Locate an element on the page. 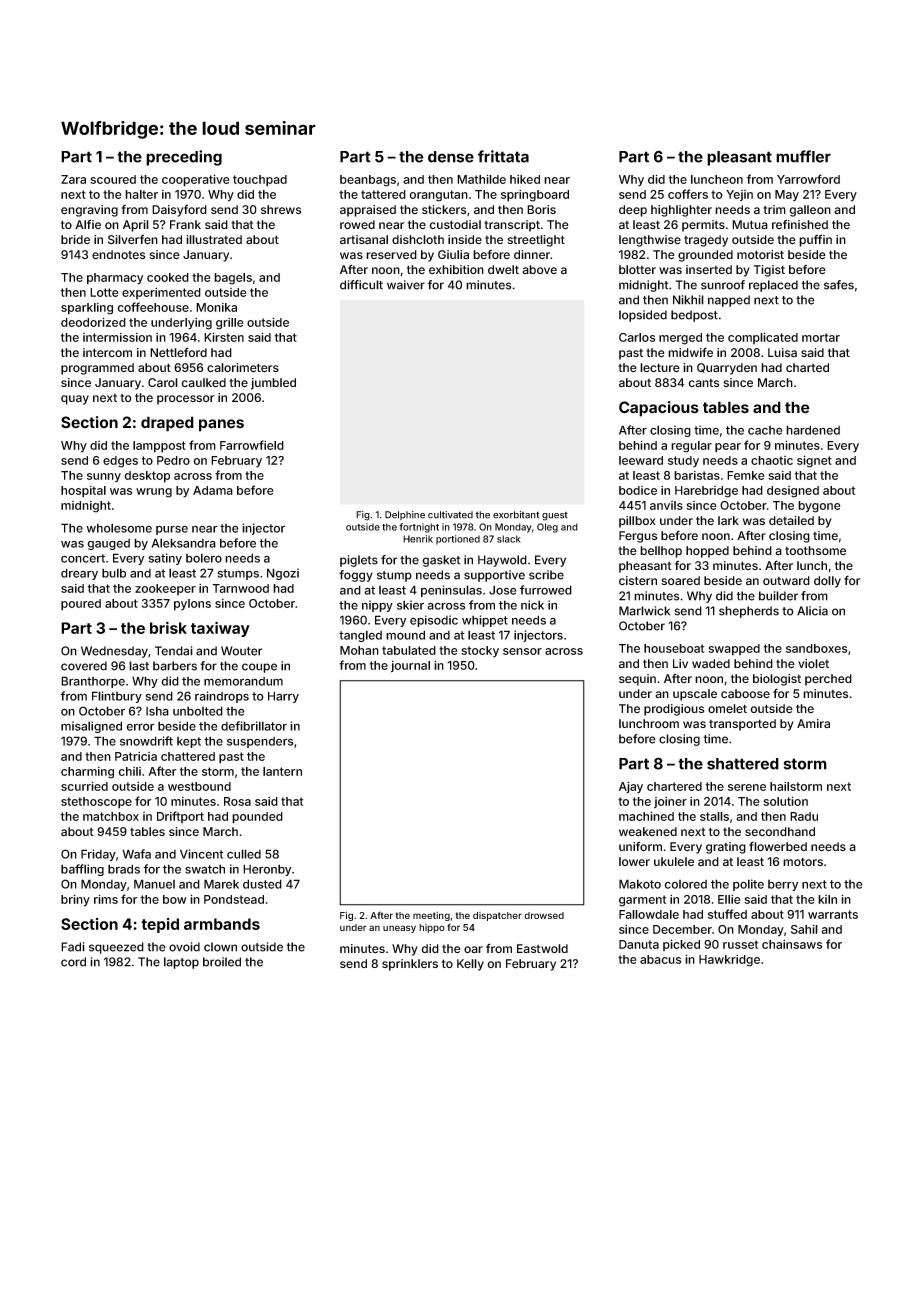 The height and width of the page is (1308, 924). swapped is located at coordinates (734, 650).
